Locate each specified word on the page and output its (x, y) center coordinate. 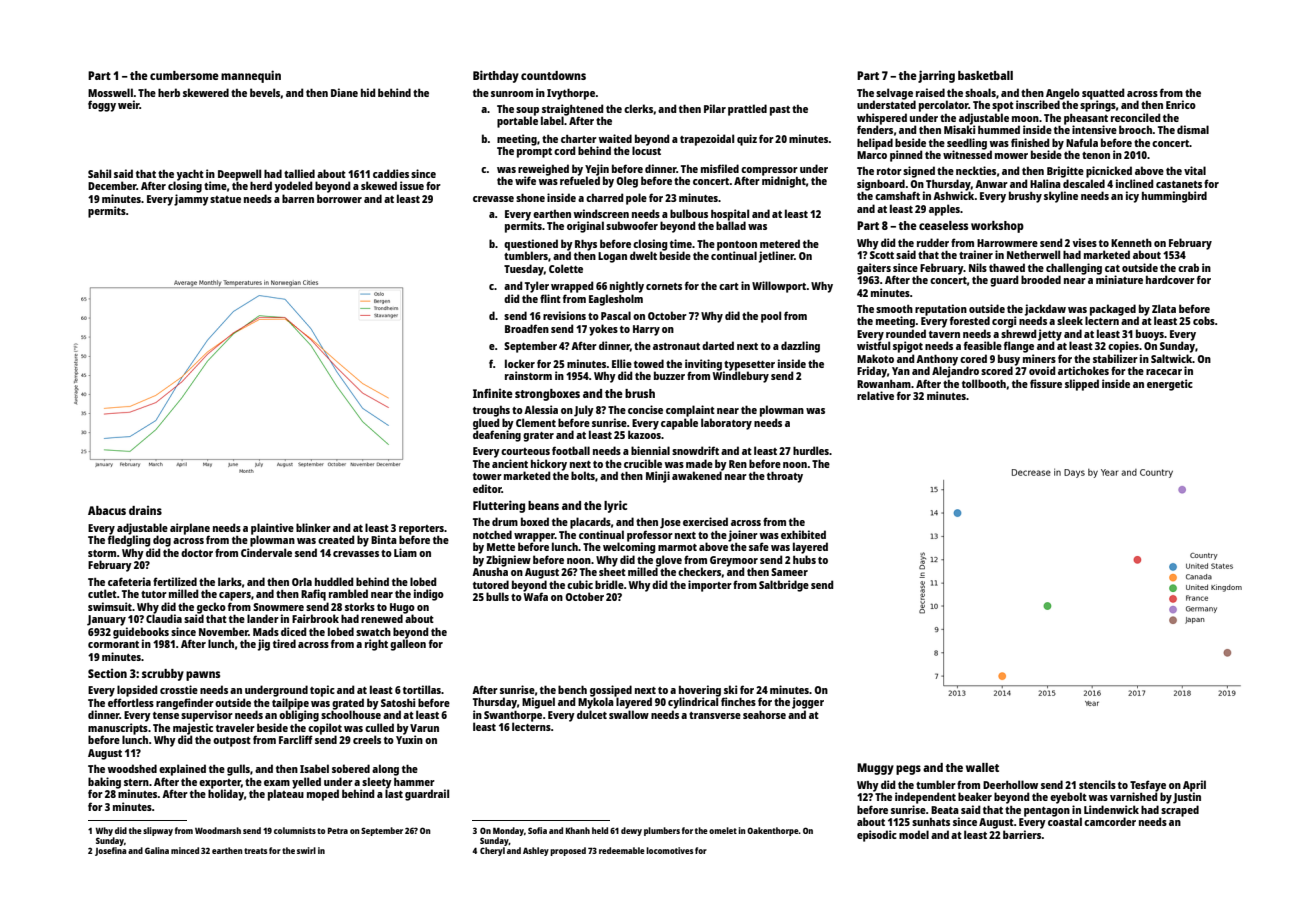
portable (517, 122)
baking (104, 783)
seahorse (764, 714)
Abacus (107, 510)
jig (264, 645)
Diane (344, 92)
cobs (1204, 320)
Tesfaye (1148, 786)
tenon (1096, 155)
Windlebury (741, 377)
